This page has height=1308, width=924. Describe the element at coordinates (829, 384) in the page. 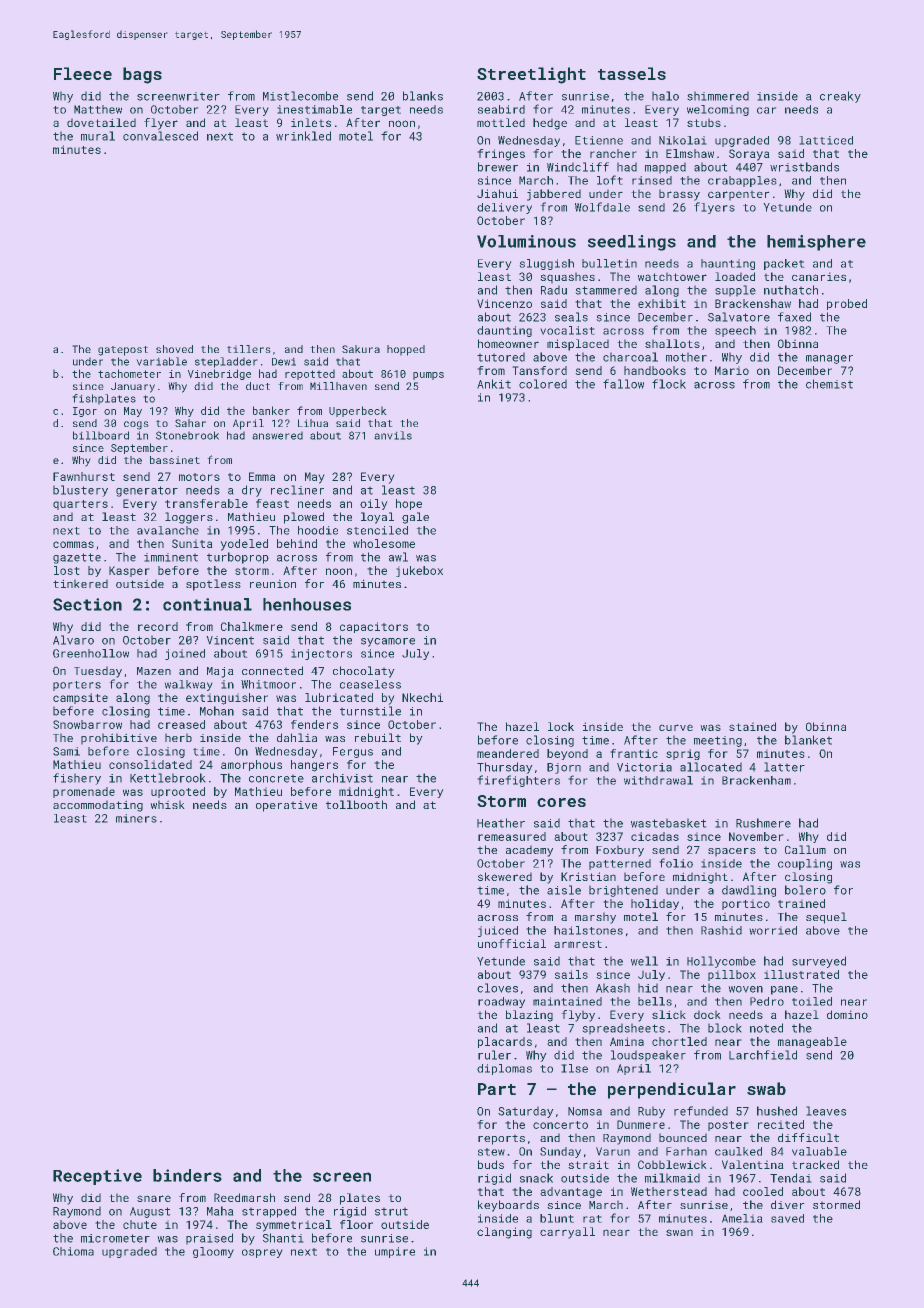

I see `chemist` at that location.
